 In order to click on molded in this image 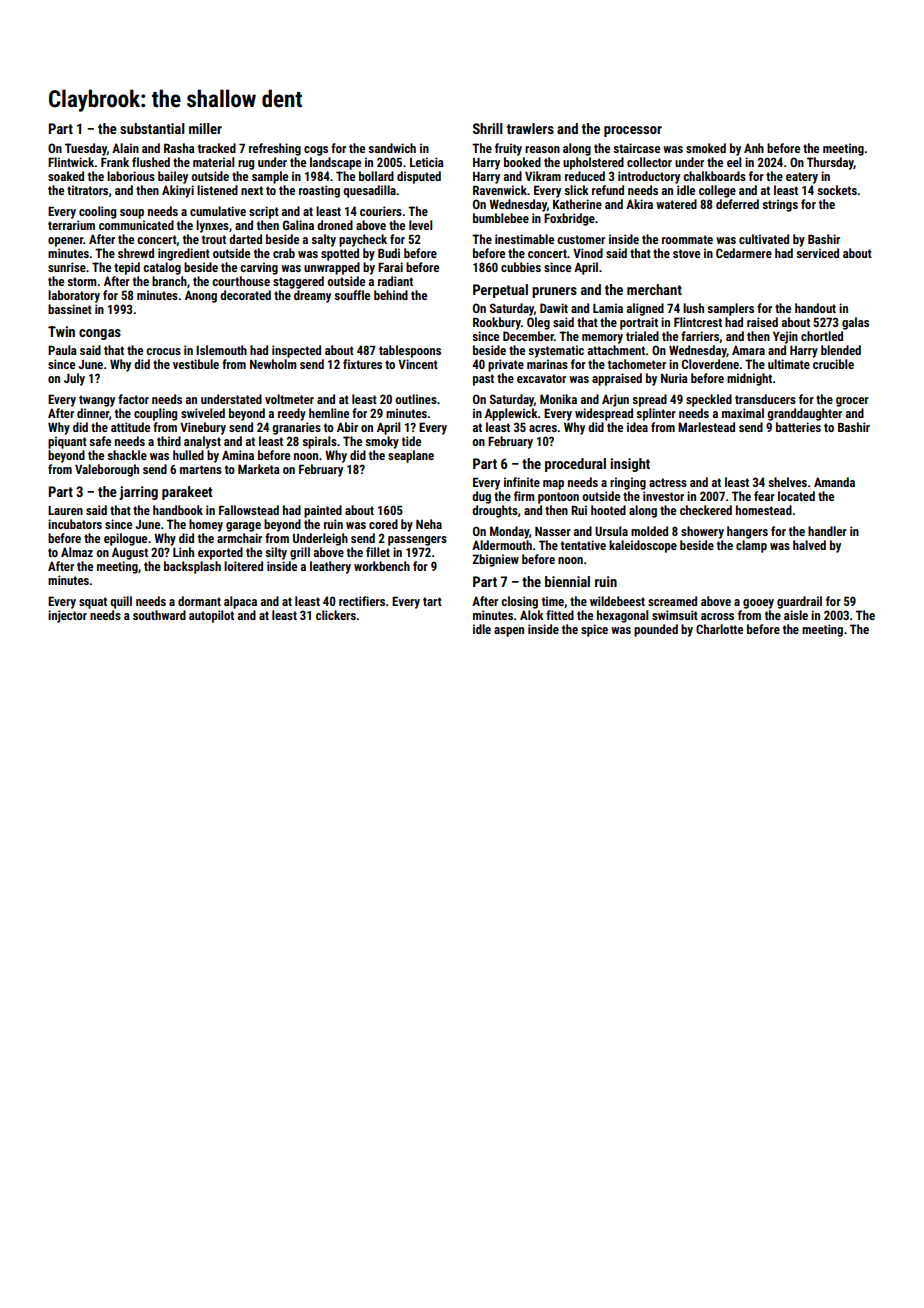, I will do `click(649, 531)`.
